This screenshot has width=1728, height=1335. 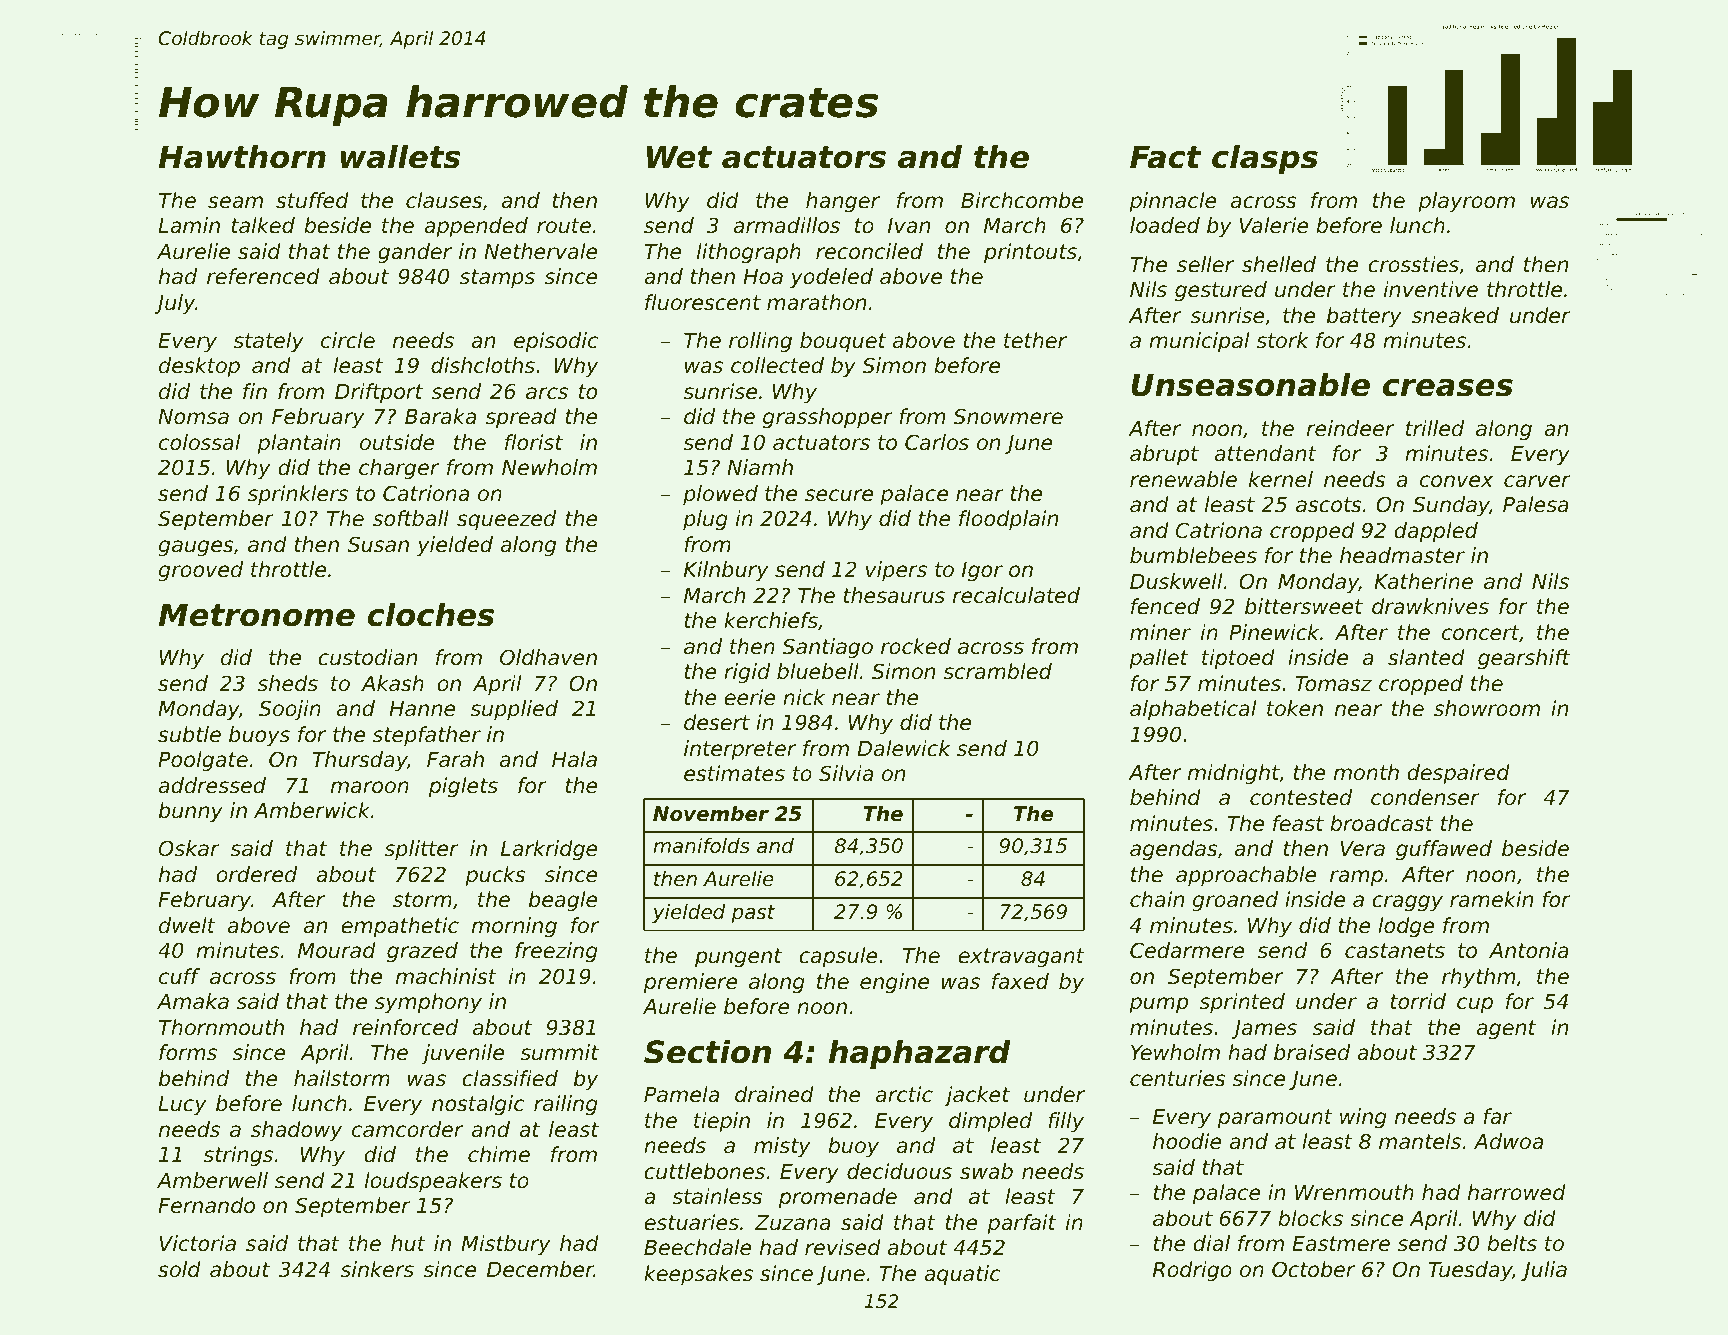 I want to click on Hawthorn, so click(x=242, y=156).
